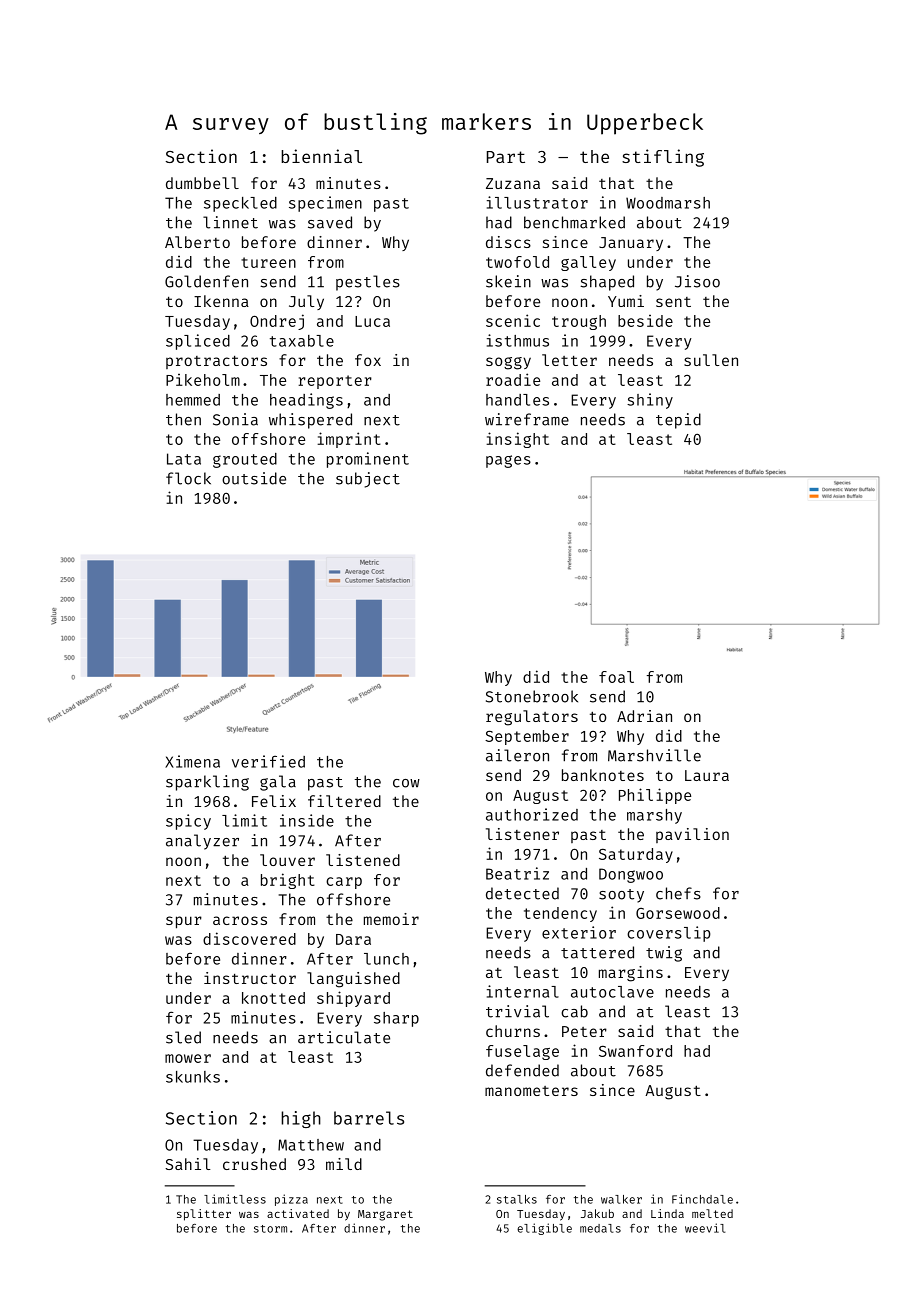  What do you see at coordinates (270, 1229) in the screenshot?
I see `storm` at bounding box center [270, 1229].
